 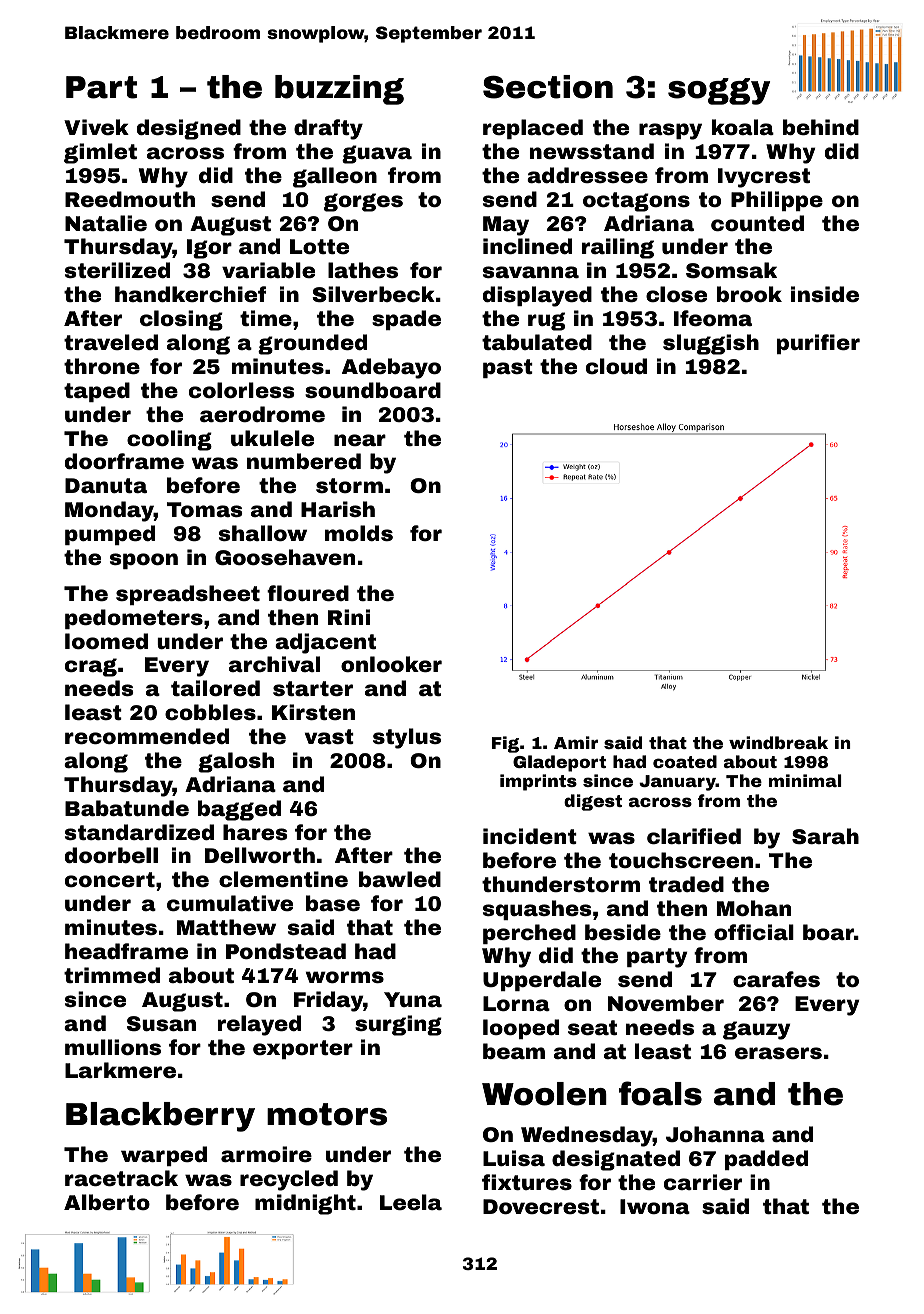 What do you see at coordinates (255, 832) in the document?
I see `hares` at bounding box center [255, 832].
